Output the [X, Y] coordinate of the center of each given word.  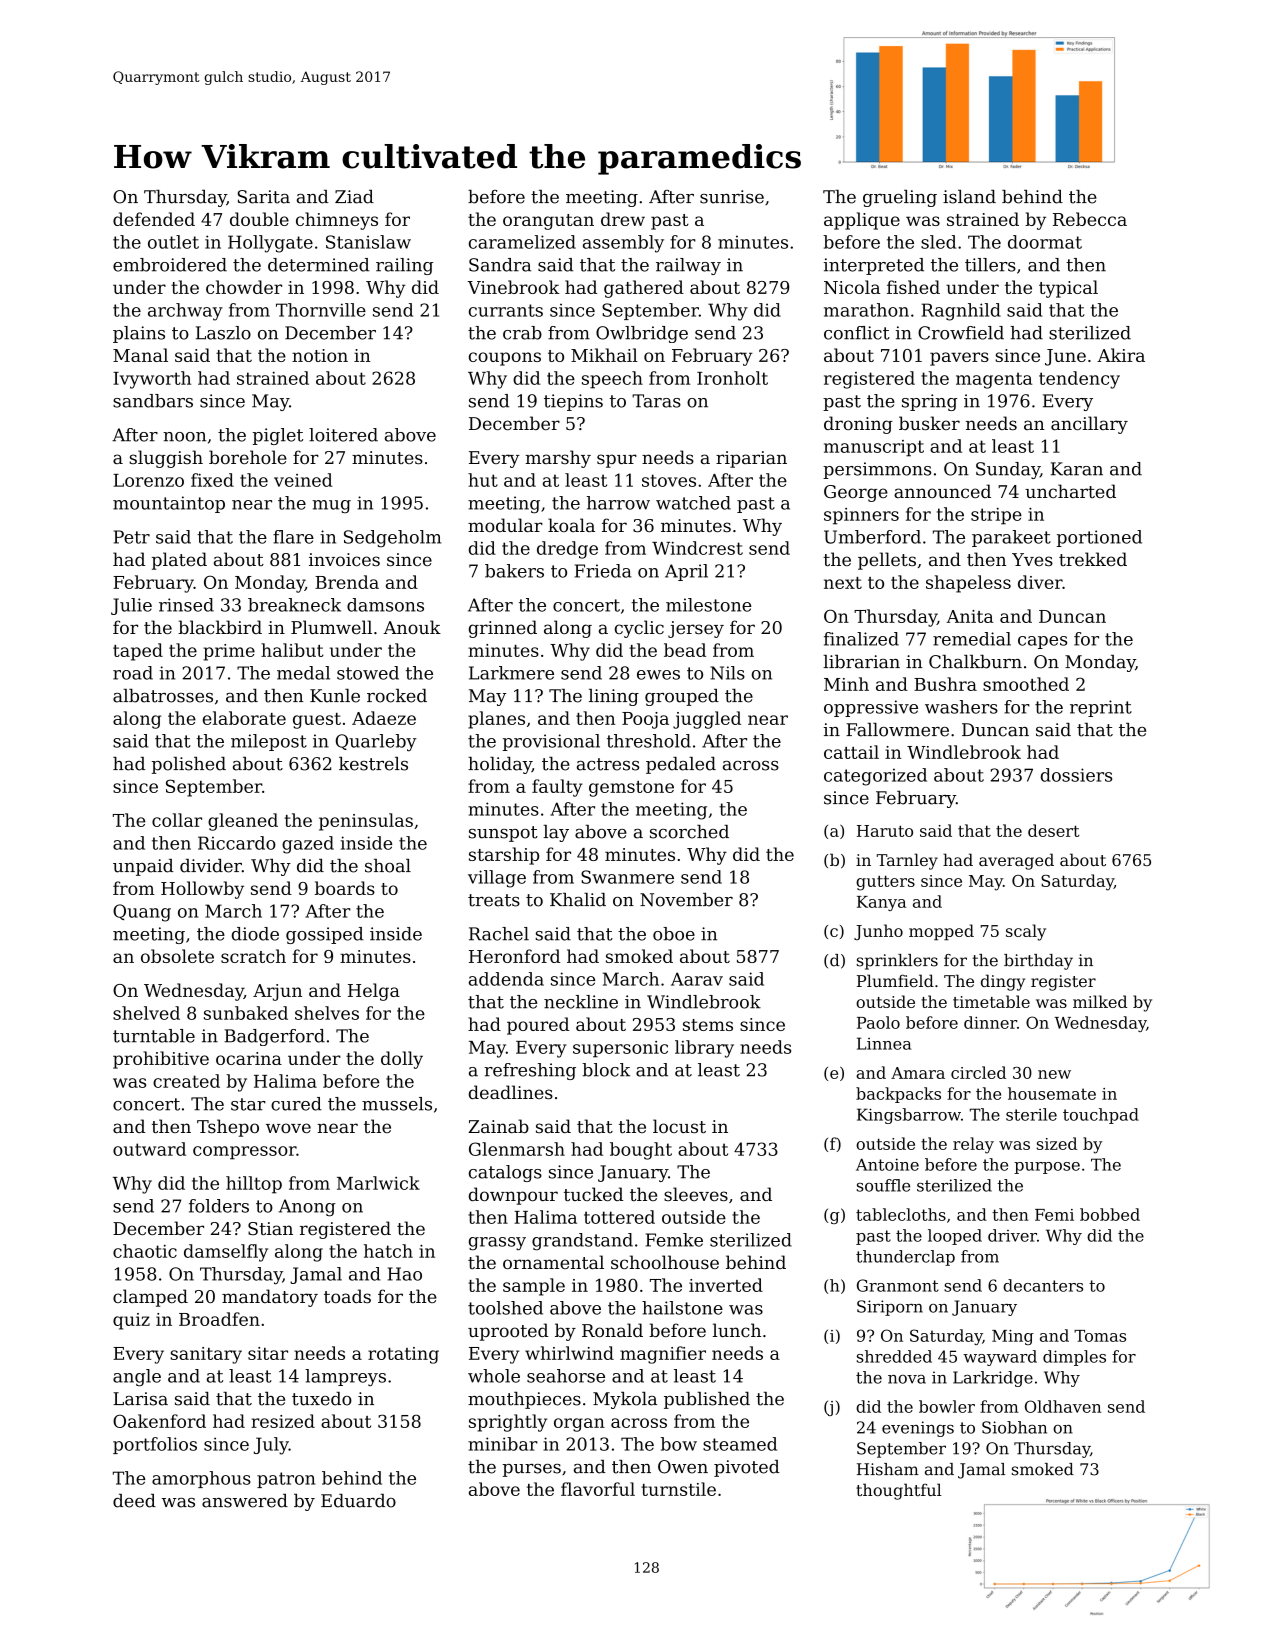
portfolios [155, 1445]
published [707, 1400]
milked [1100, 1001]
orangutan [548, 222]
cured [296, 1104]
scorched [689, 832]
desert [1053, 830]
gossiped [324, 935]
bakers [514, 571]
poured [538, 1026]
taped [138, 652]
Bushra [945, 684]
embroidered [170, 265]
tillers [990, 265]
